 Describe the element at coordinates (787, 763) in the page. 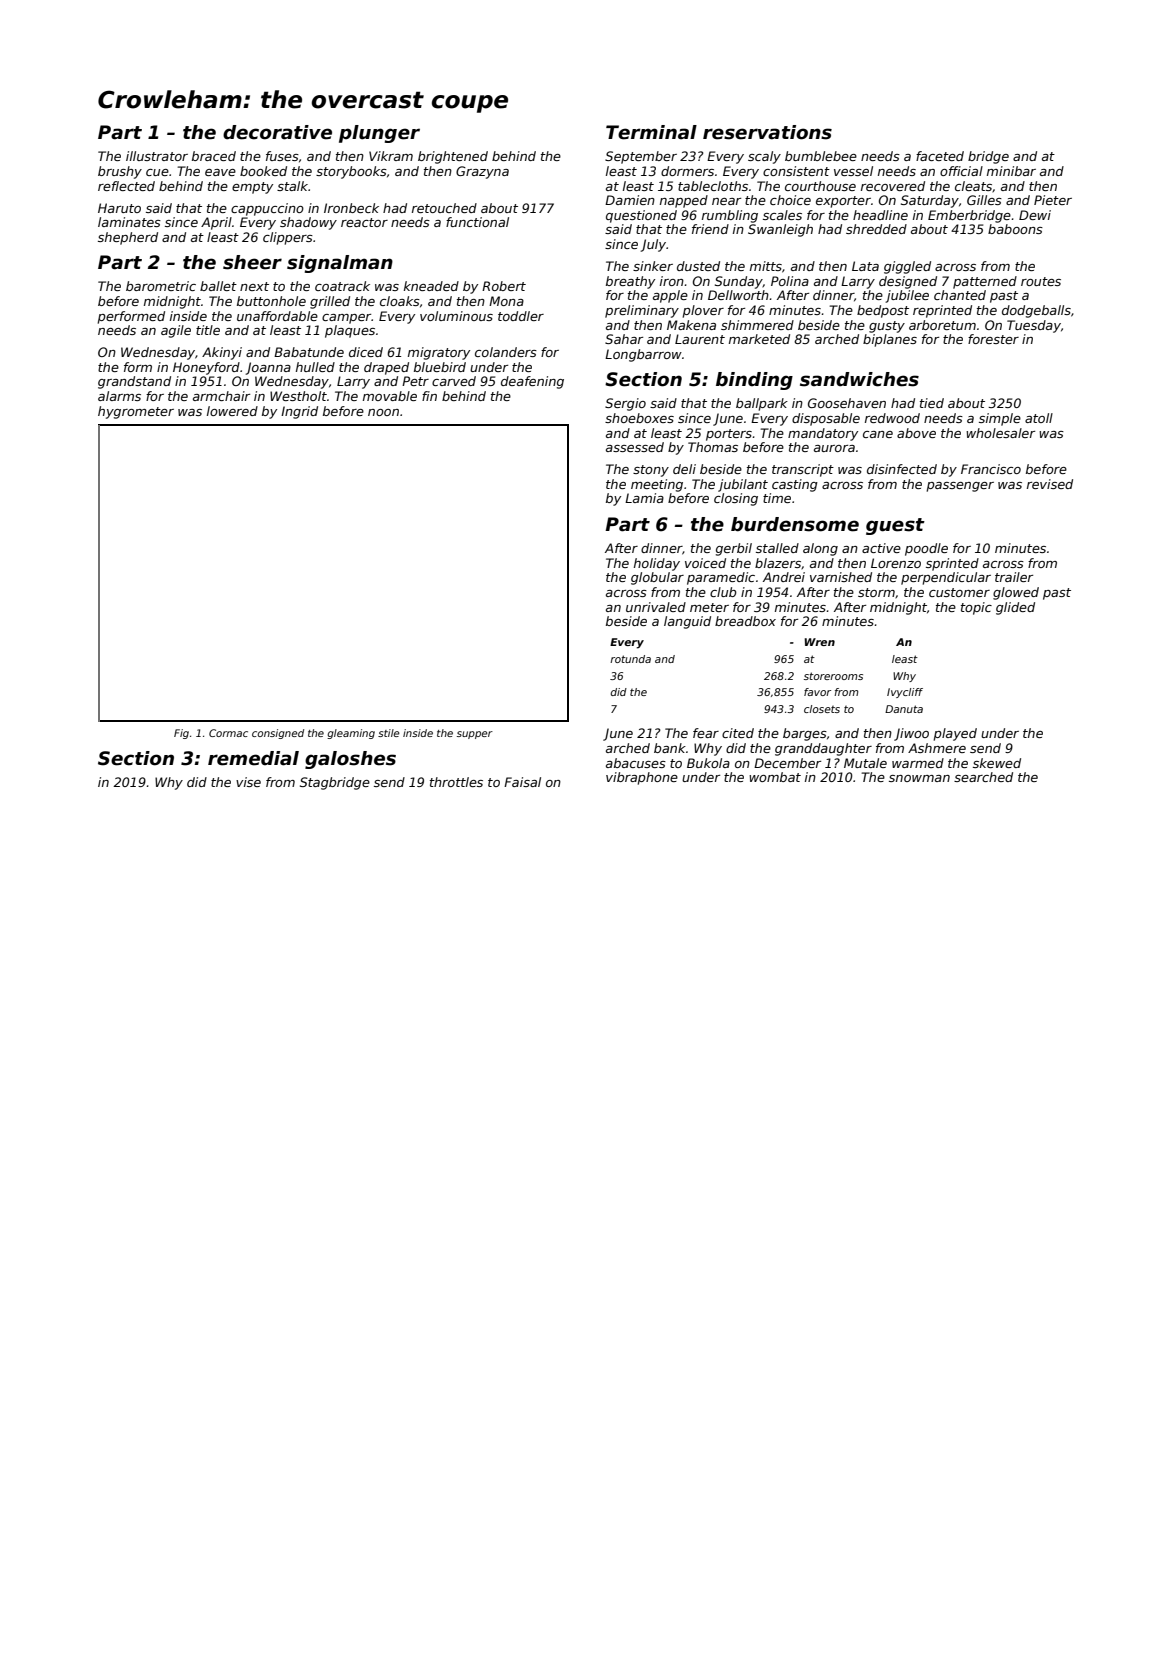

I see `December` at that location.
